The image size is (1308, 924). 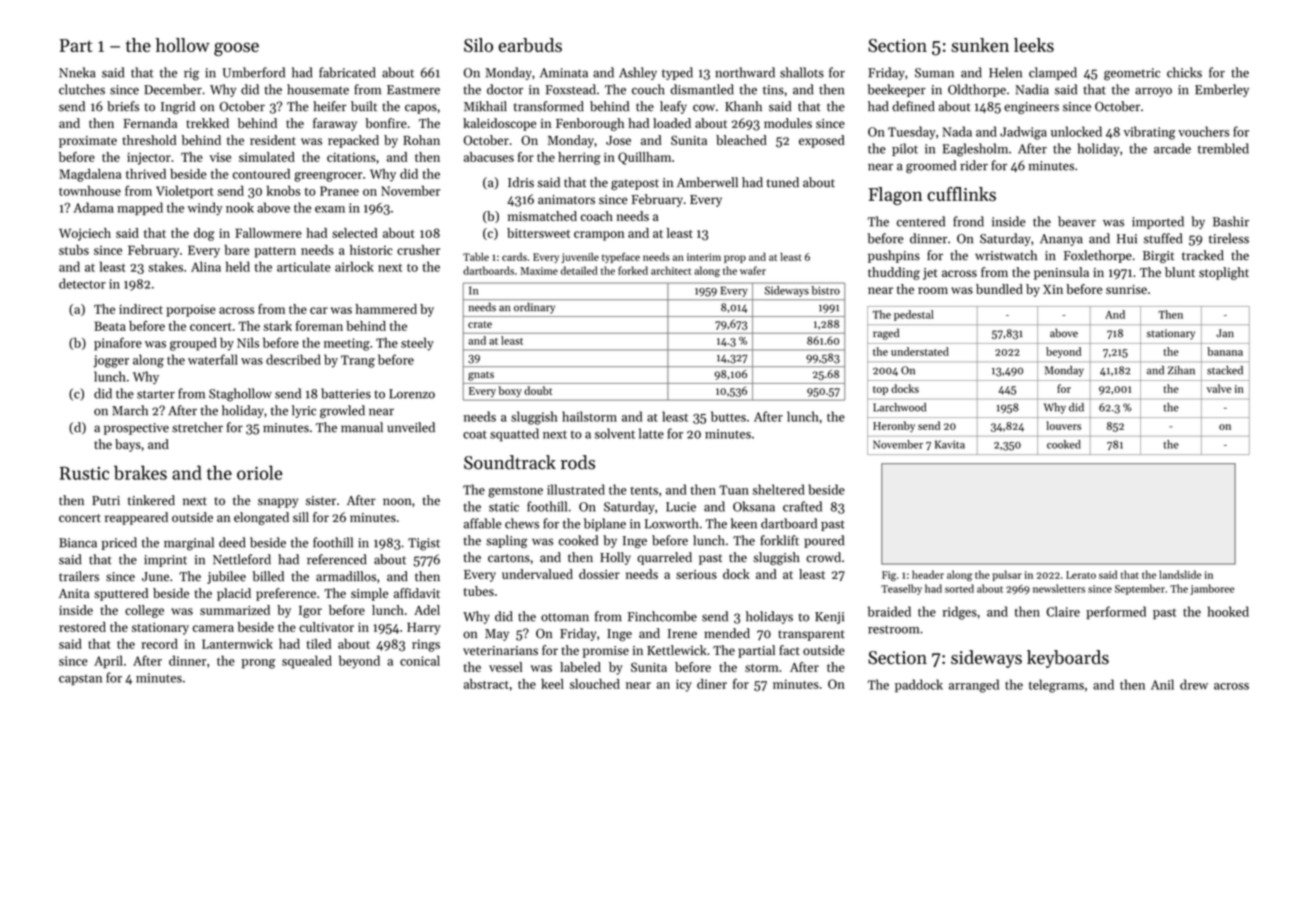 I want to click on injector, so click(x=149, y=158).
